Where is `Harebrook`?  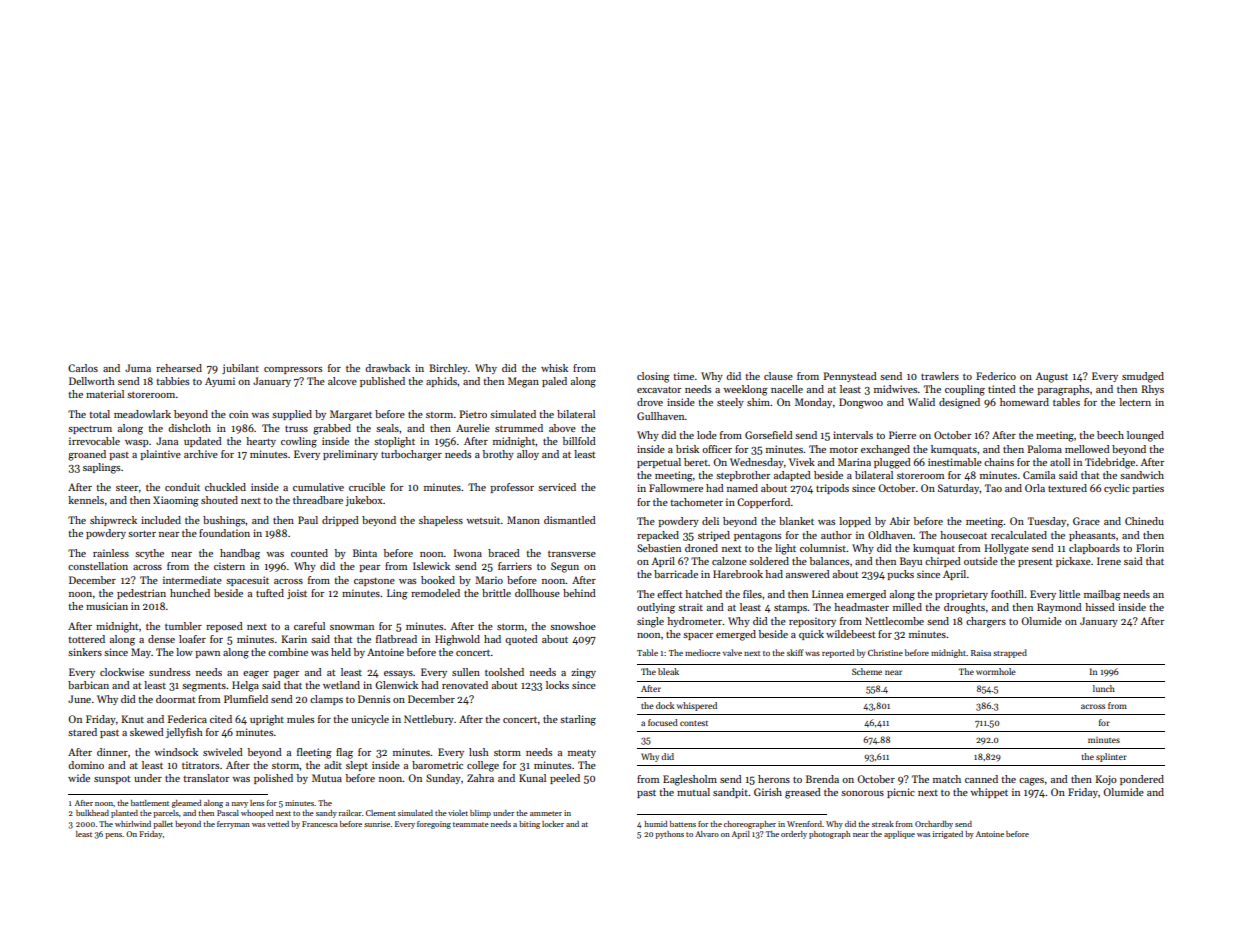 Harebrook is located at coordinates (738, 574).
